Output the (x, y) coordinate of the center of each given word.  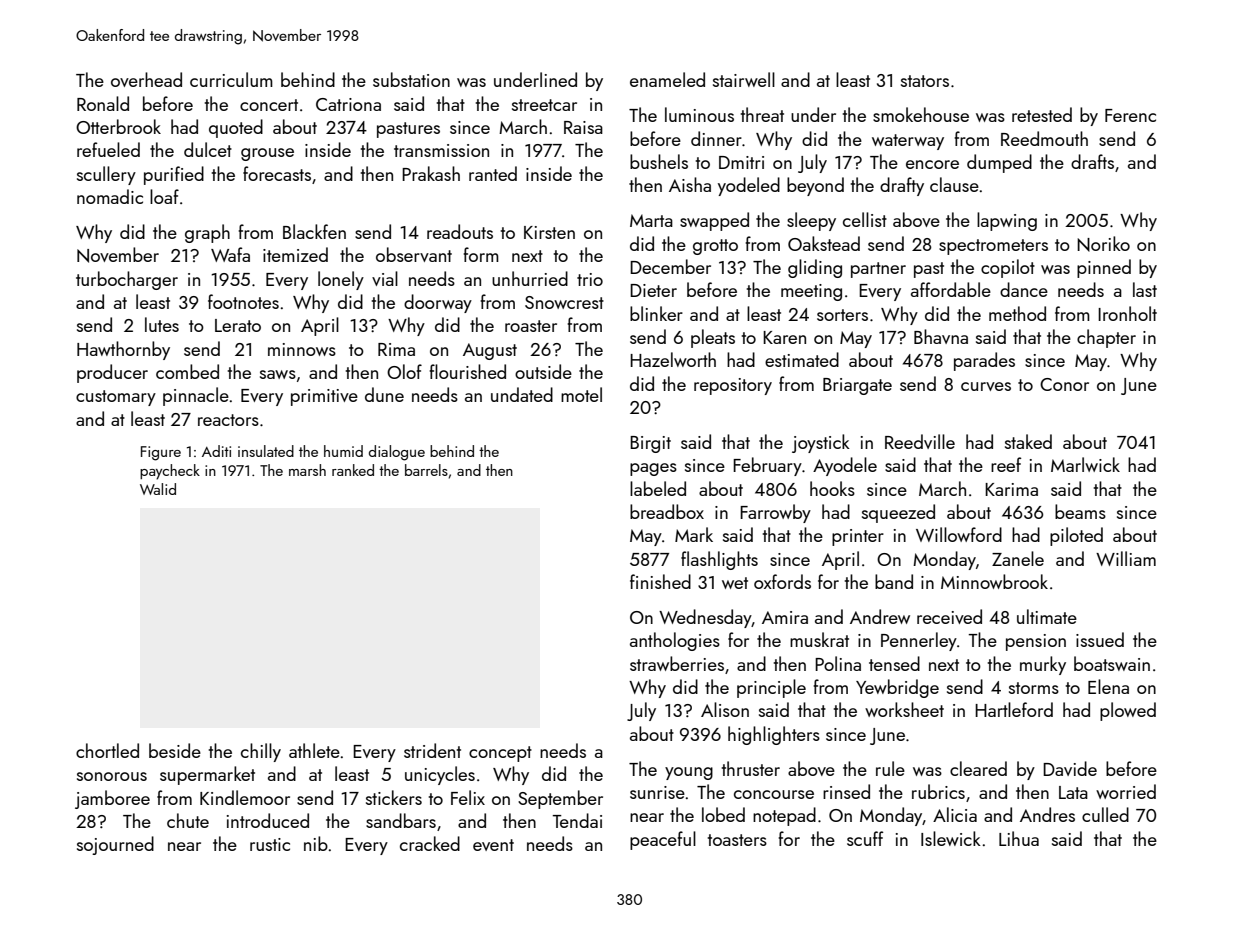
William (1126, 558)
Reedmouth (1044, 138)
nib (316, 843)
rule (890, 768)
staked (1028, 441)
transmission (441, 150)
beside (175, 750)
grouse (267, 154)
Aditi (216, 451)
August (490, 351)
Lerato (238, 325)
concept (500, 754)
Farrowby (775, 513)
